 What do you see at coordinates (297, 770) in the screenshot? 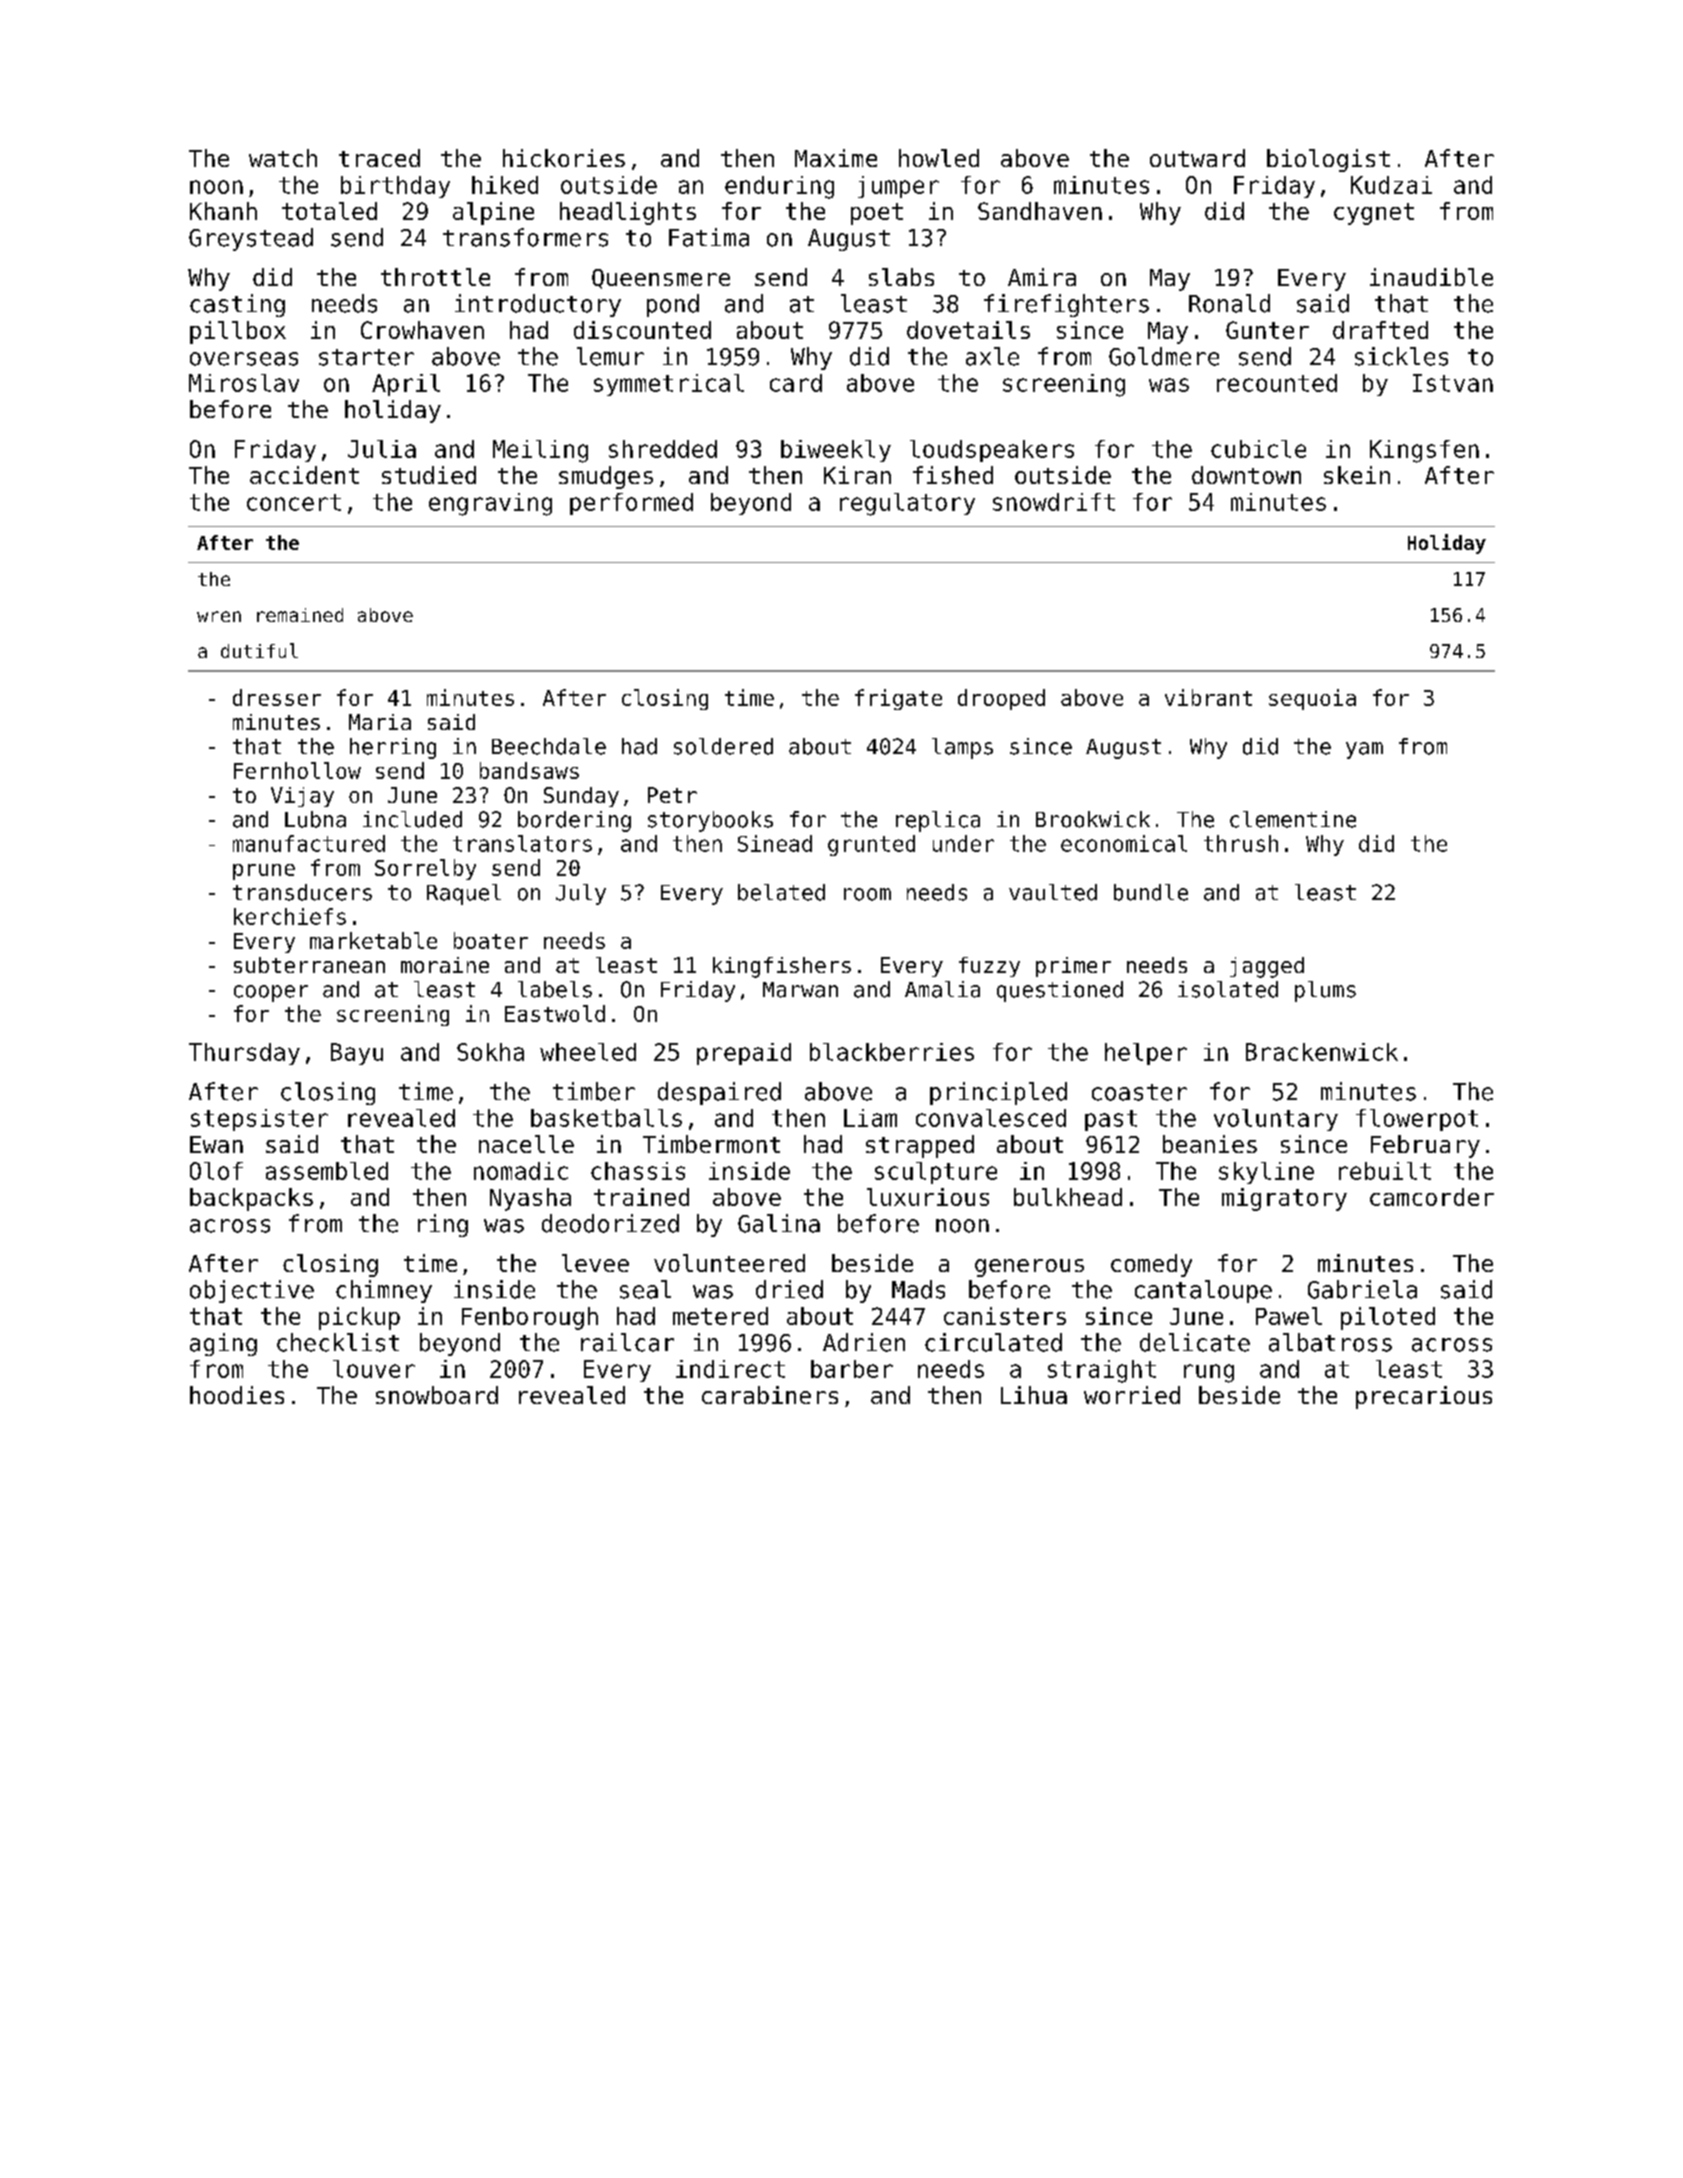
I see `Fernhollow` at bounding box center [297, 770].
